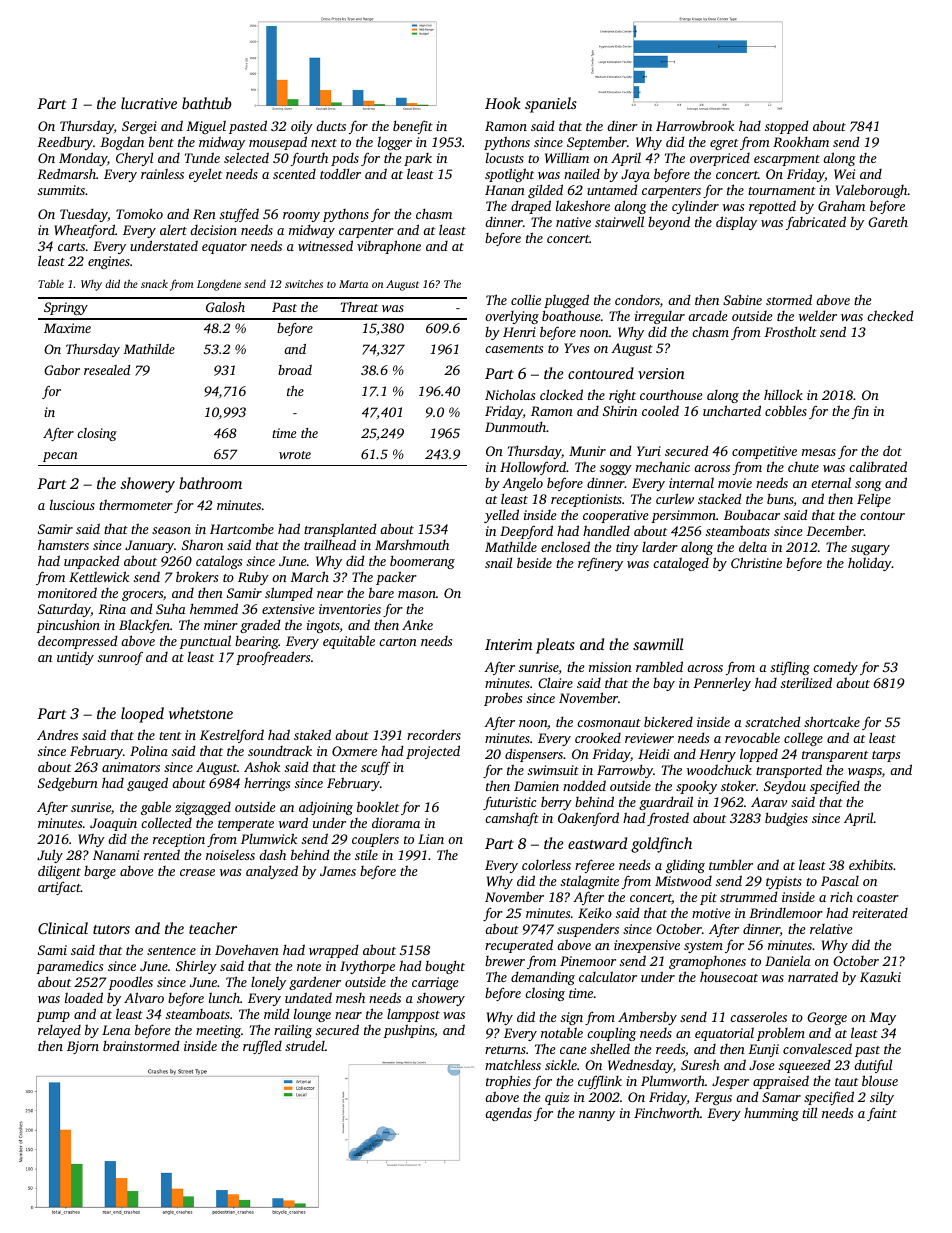  I want to click on witnessed, so click(325, 245).
